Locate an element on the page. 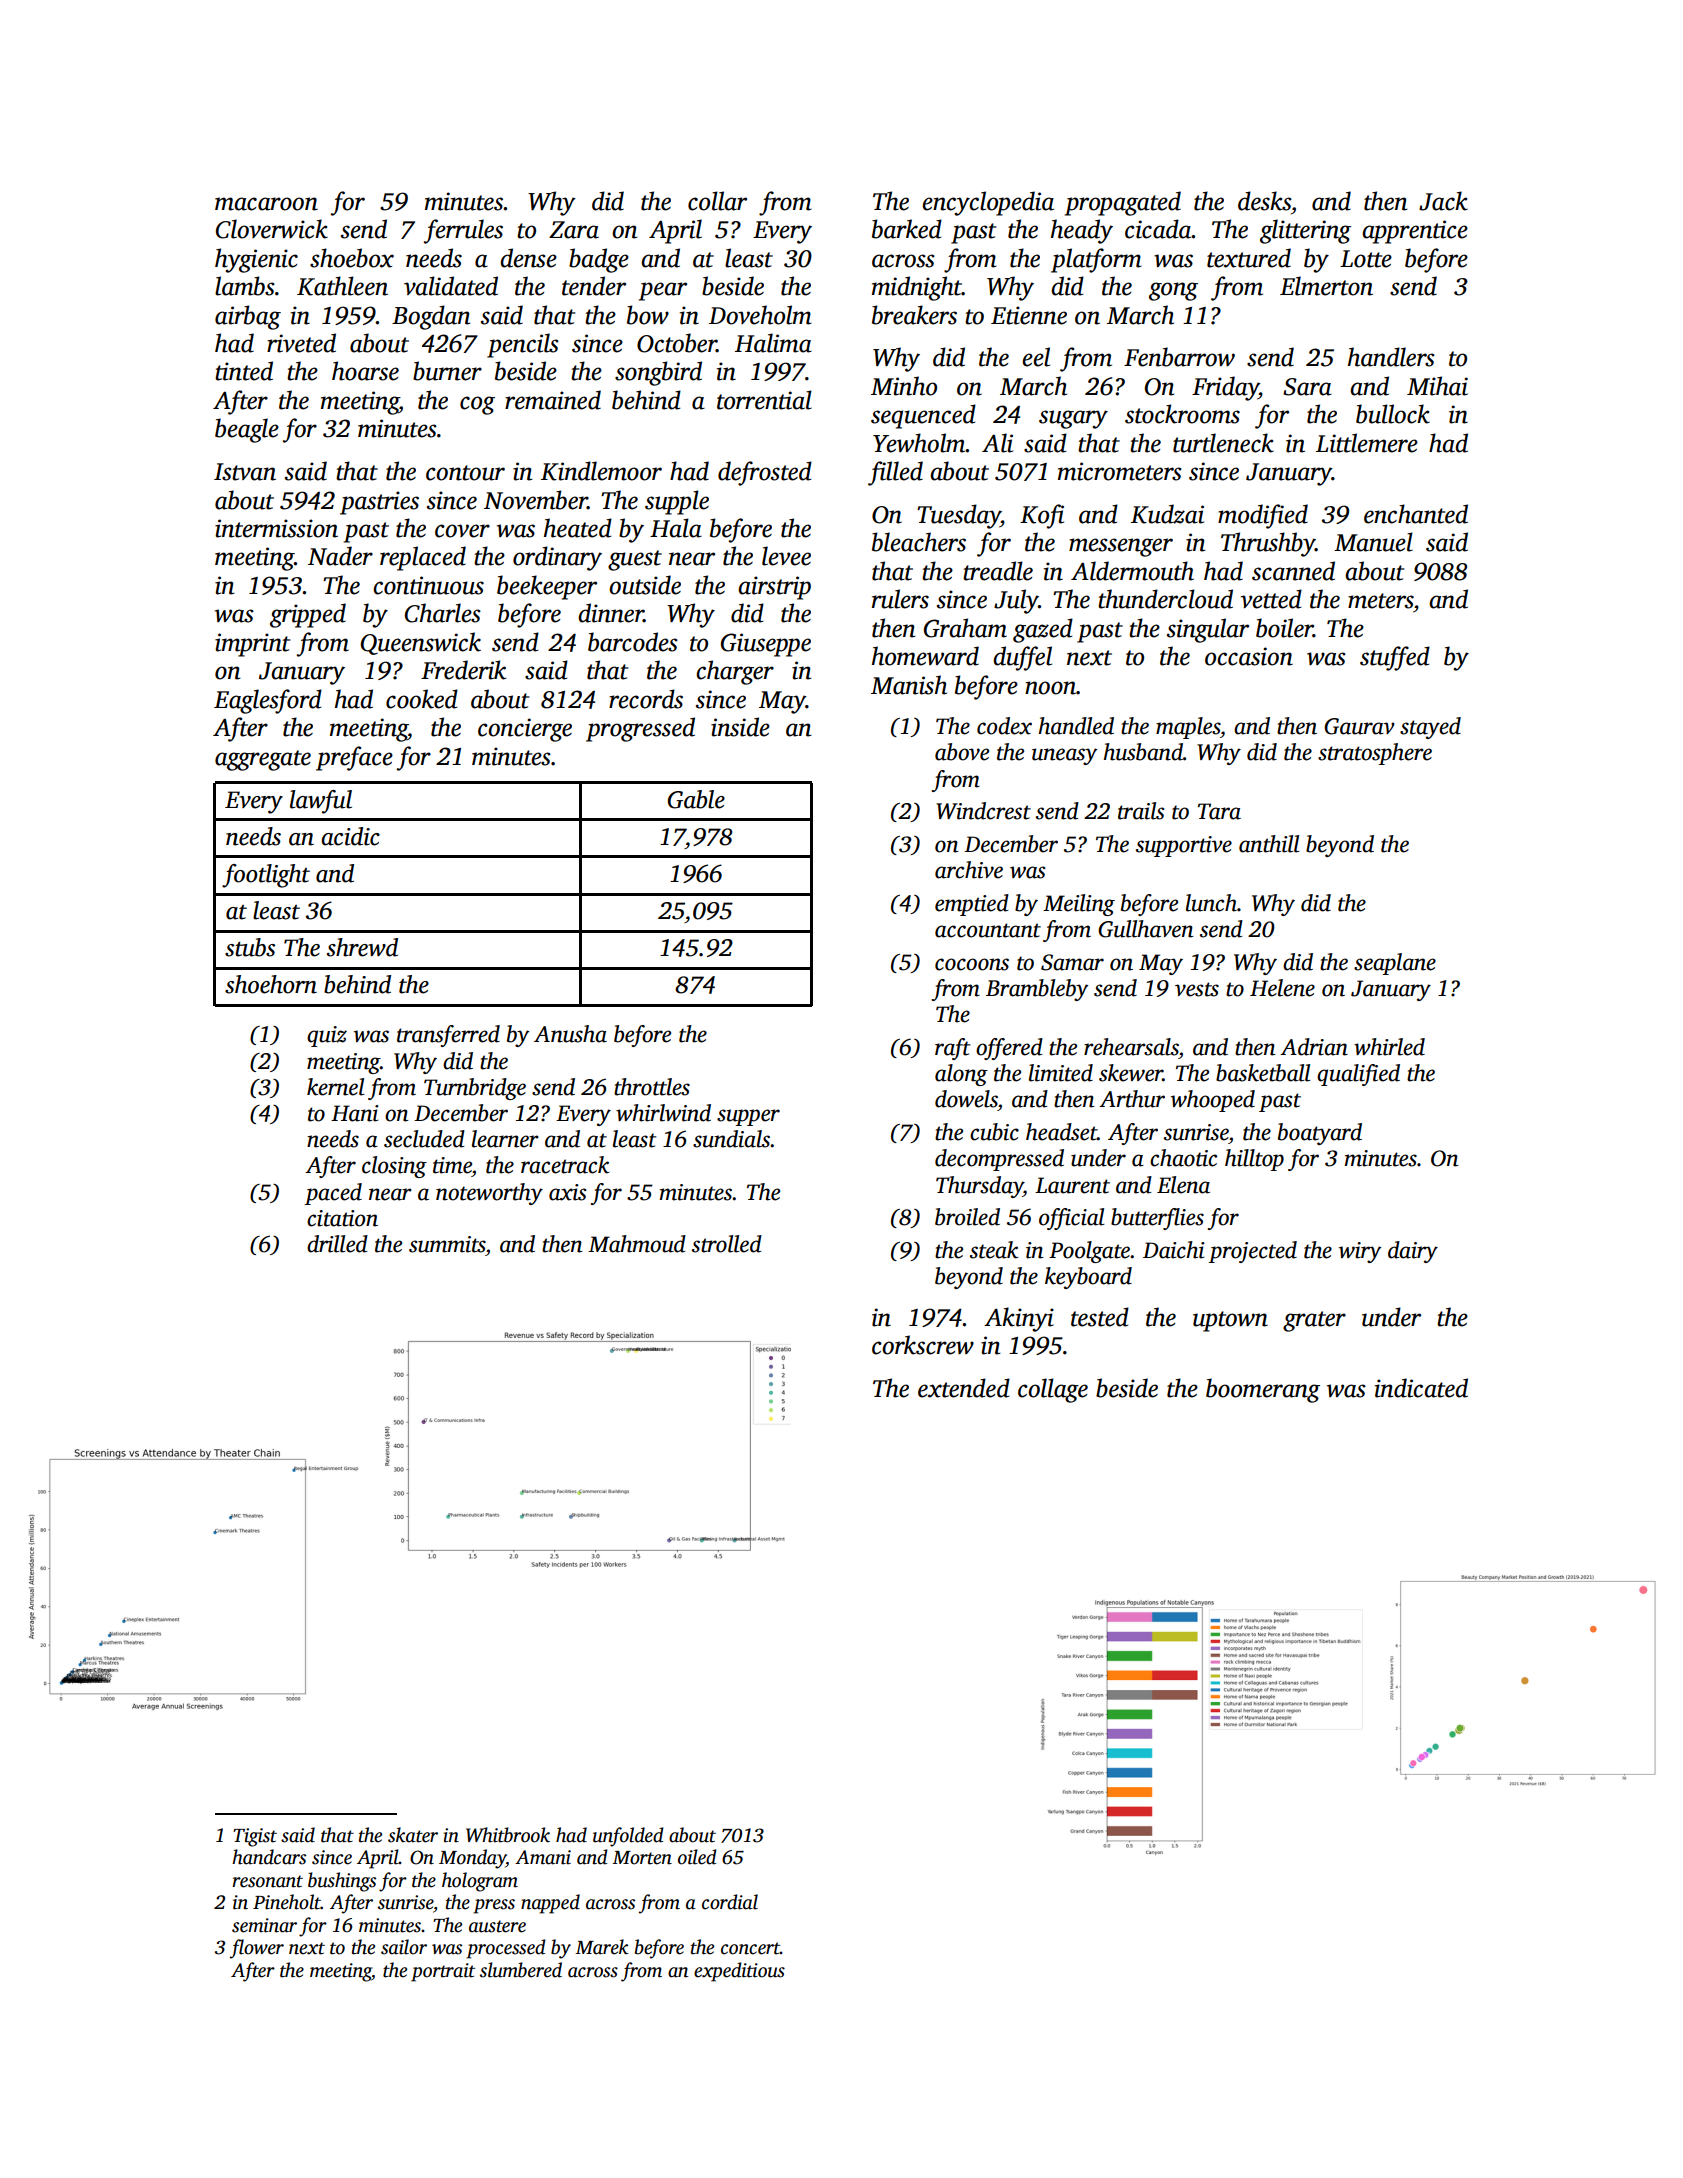  Anusha is located at coordinates (570, 1034).
